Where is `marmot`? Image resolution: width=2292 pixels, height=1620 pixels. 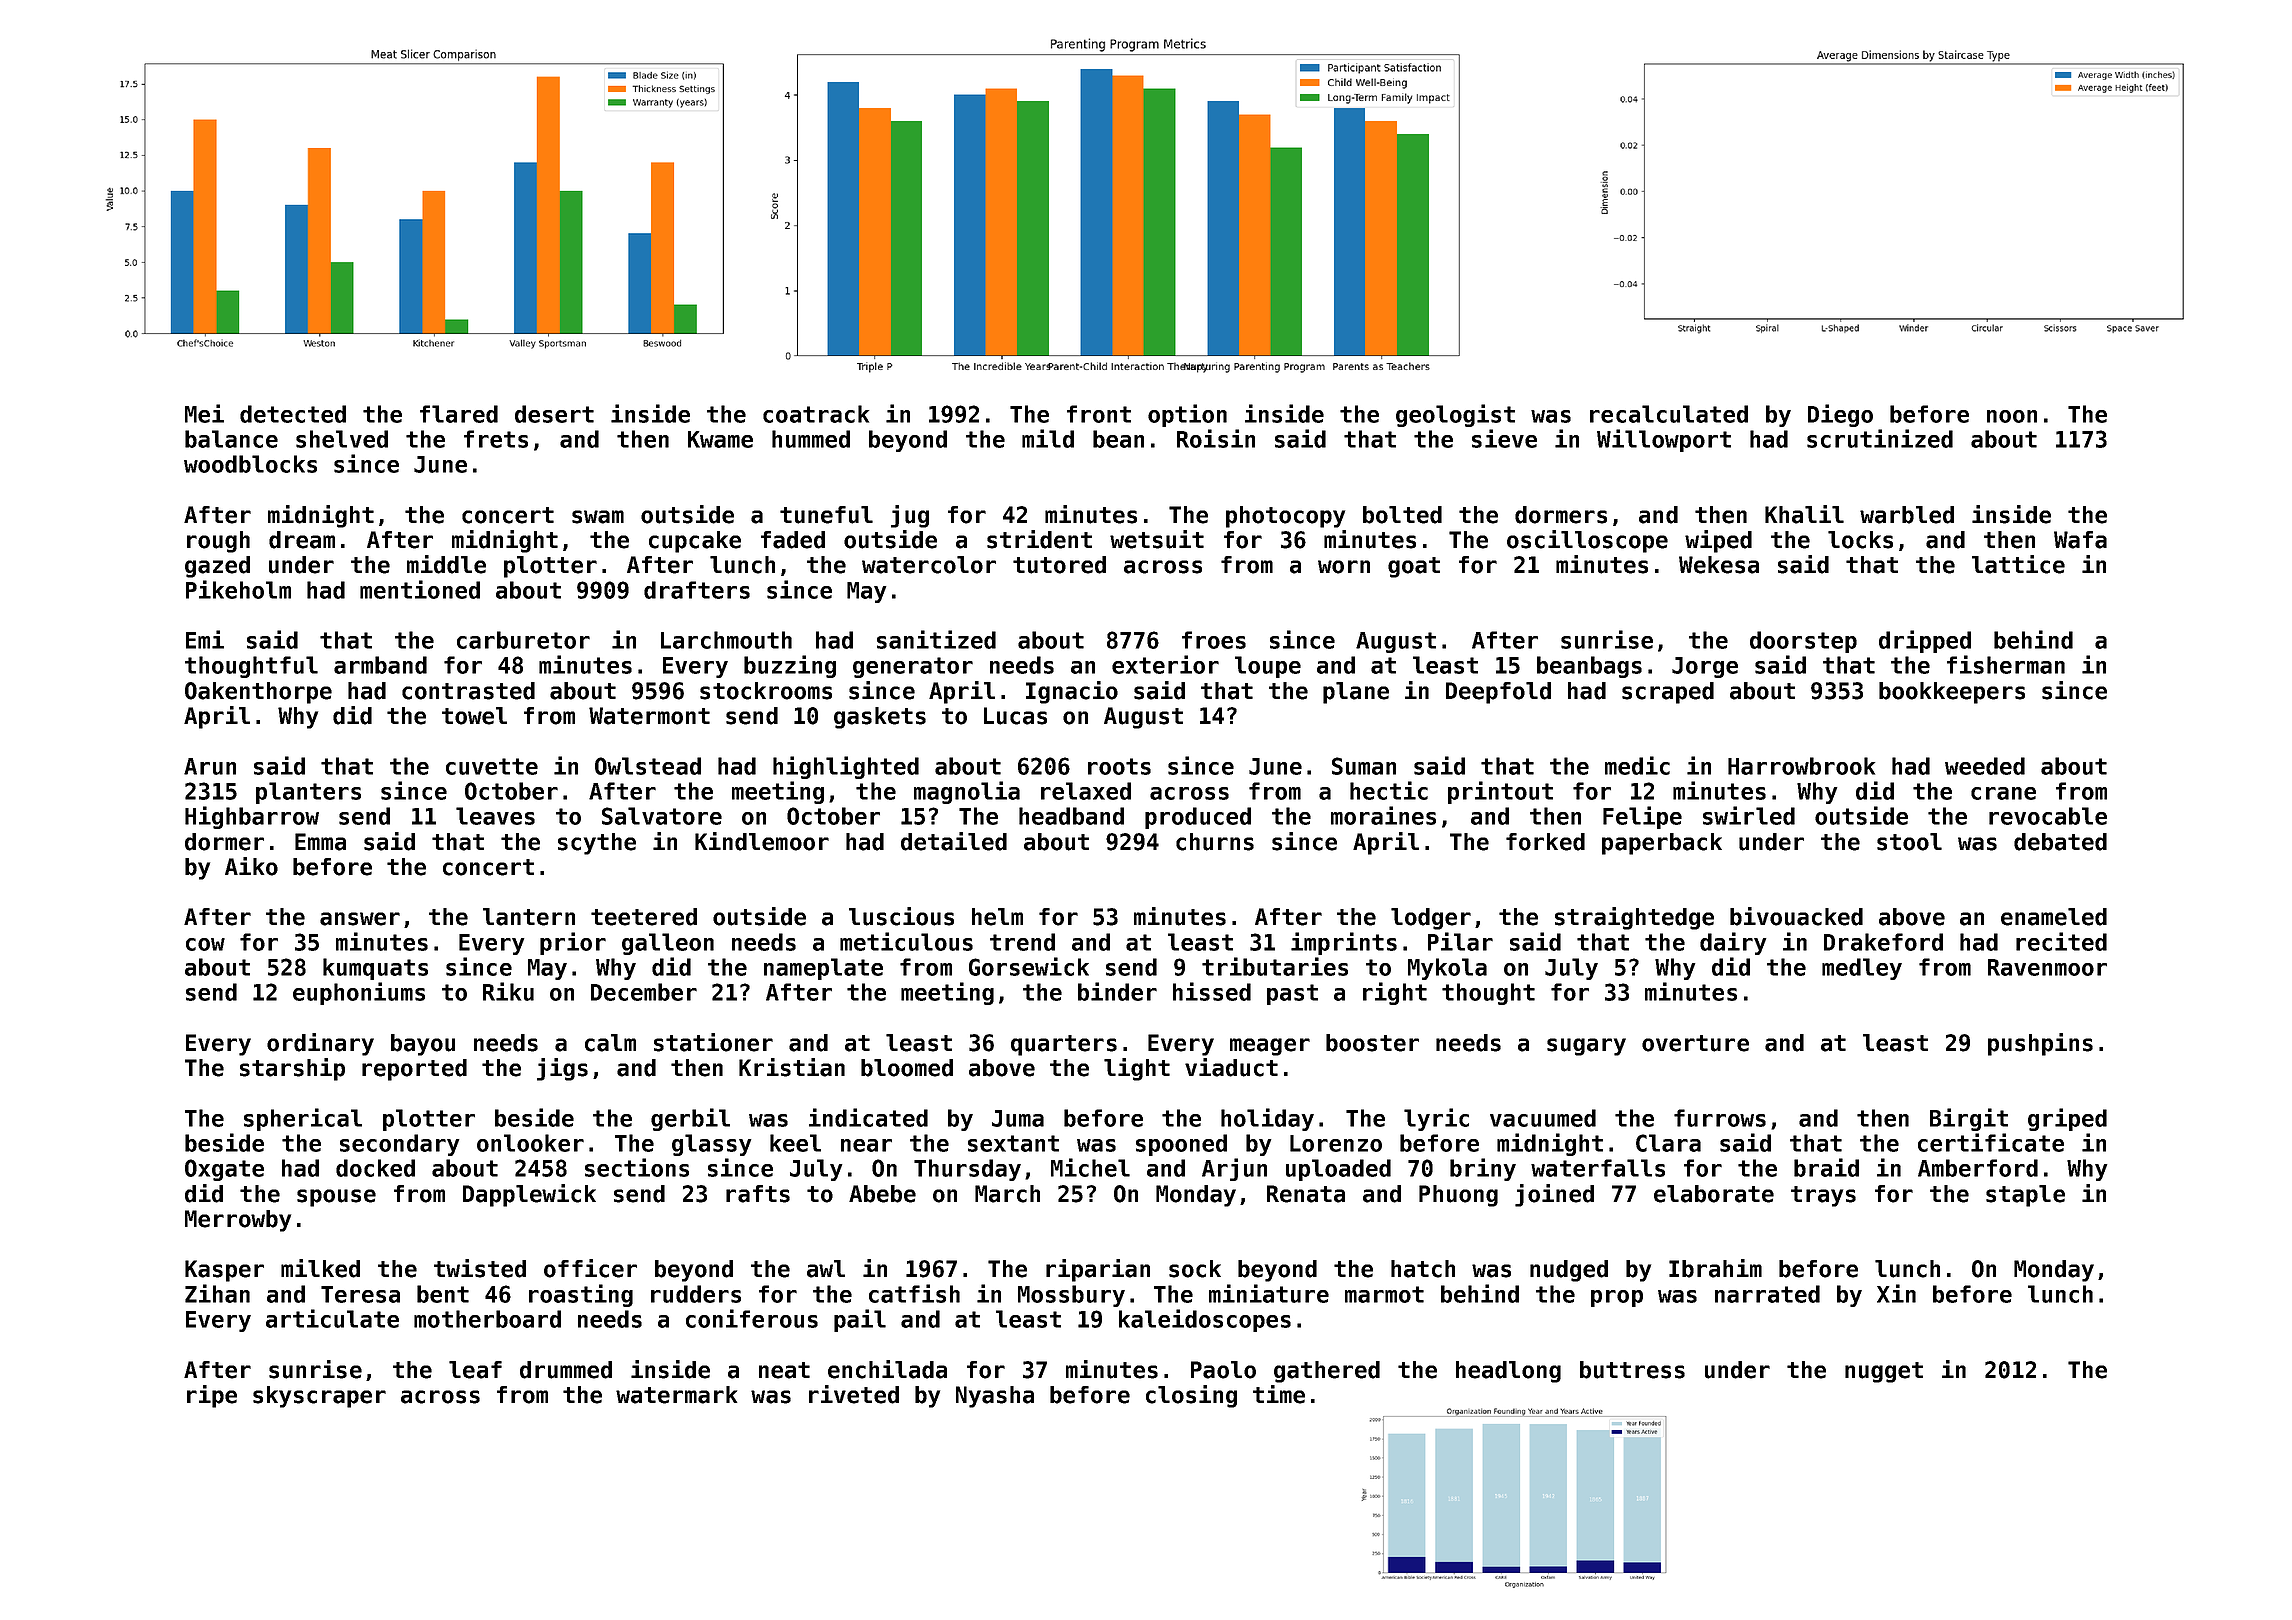 marmot is located at coordinates (1384, 1294).
